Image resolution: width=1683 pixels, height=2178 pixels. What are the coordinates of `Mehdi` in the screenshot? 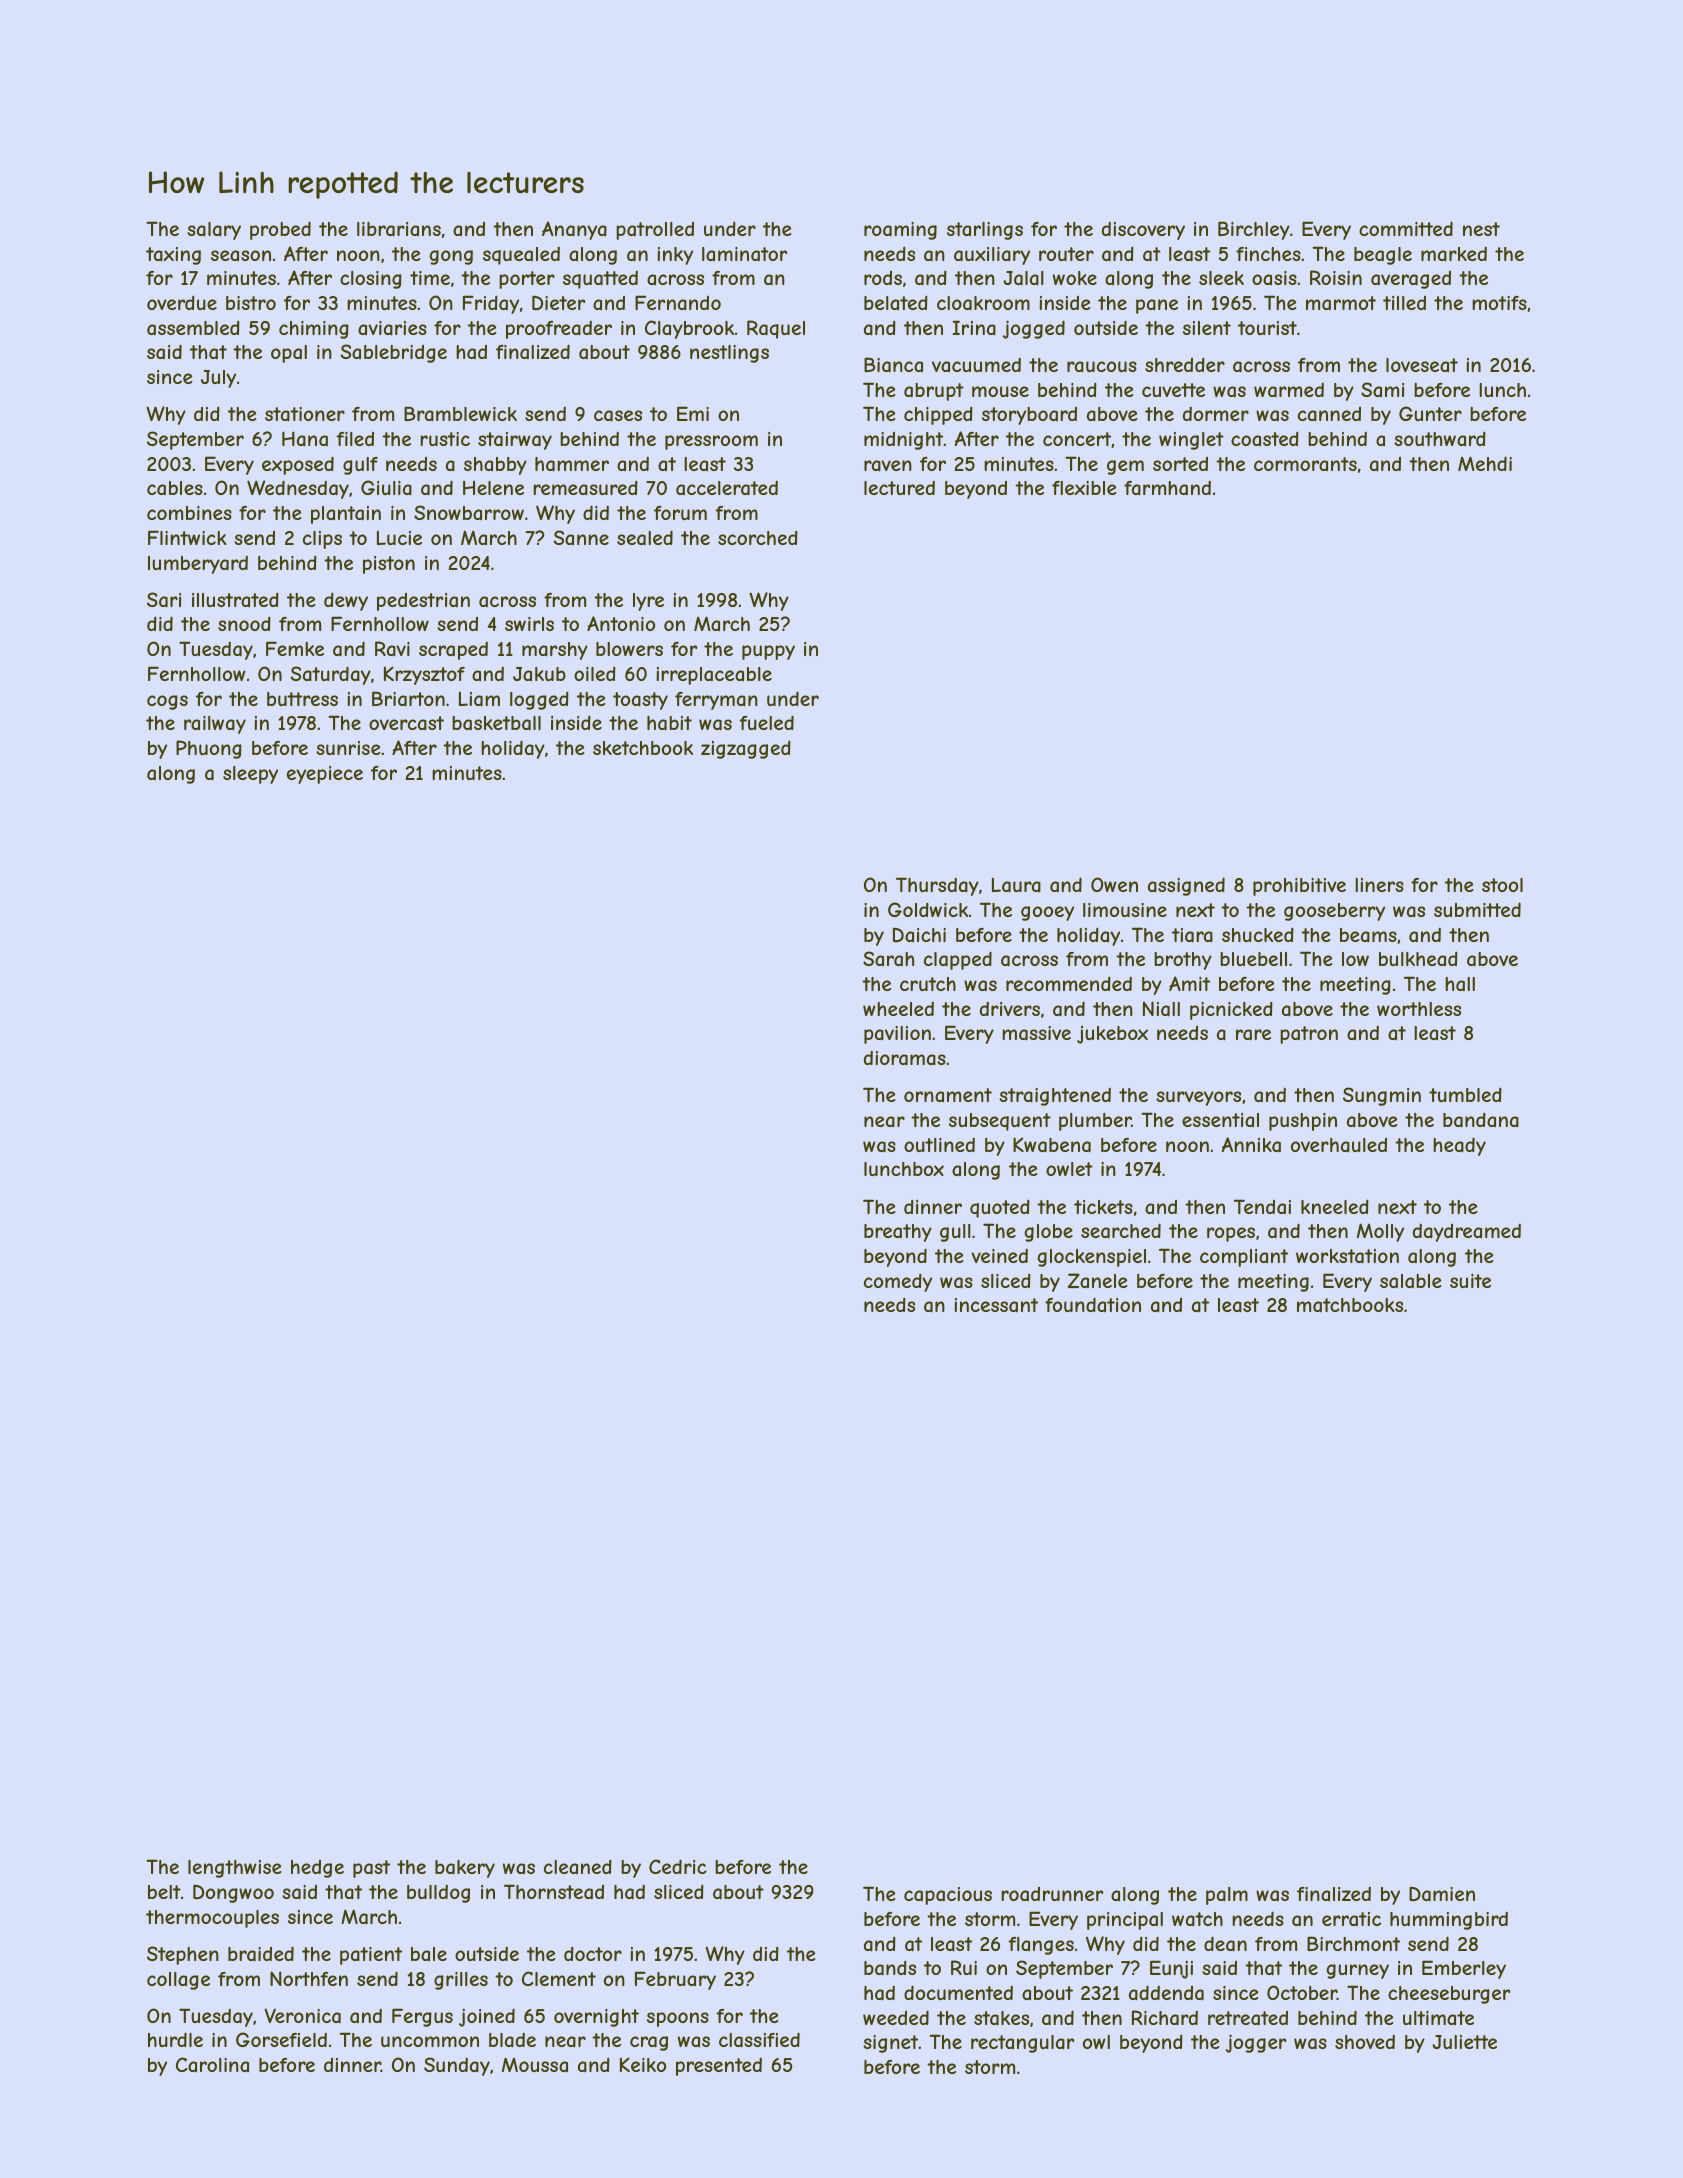 It's located at (1485, 463).
